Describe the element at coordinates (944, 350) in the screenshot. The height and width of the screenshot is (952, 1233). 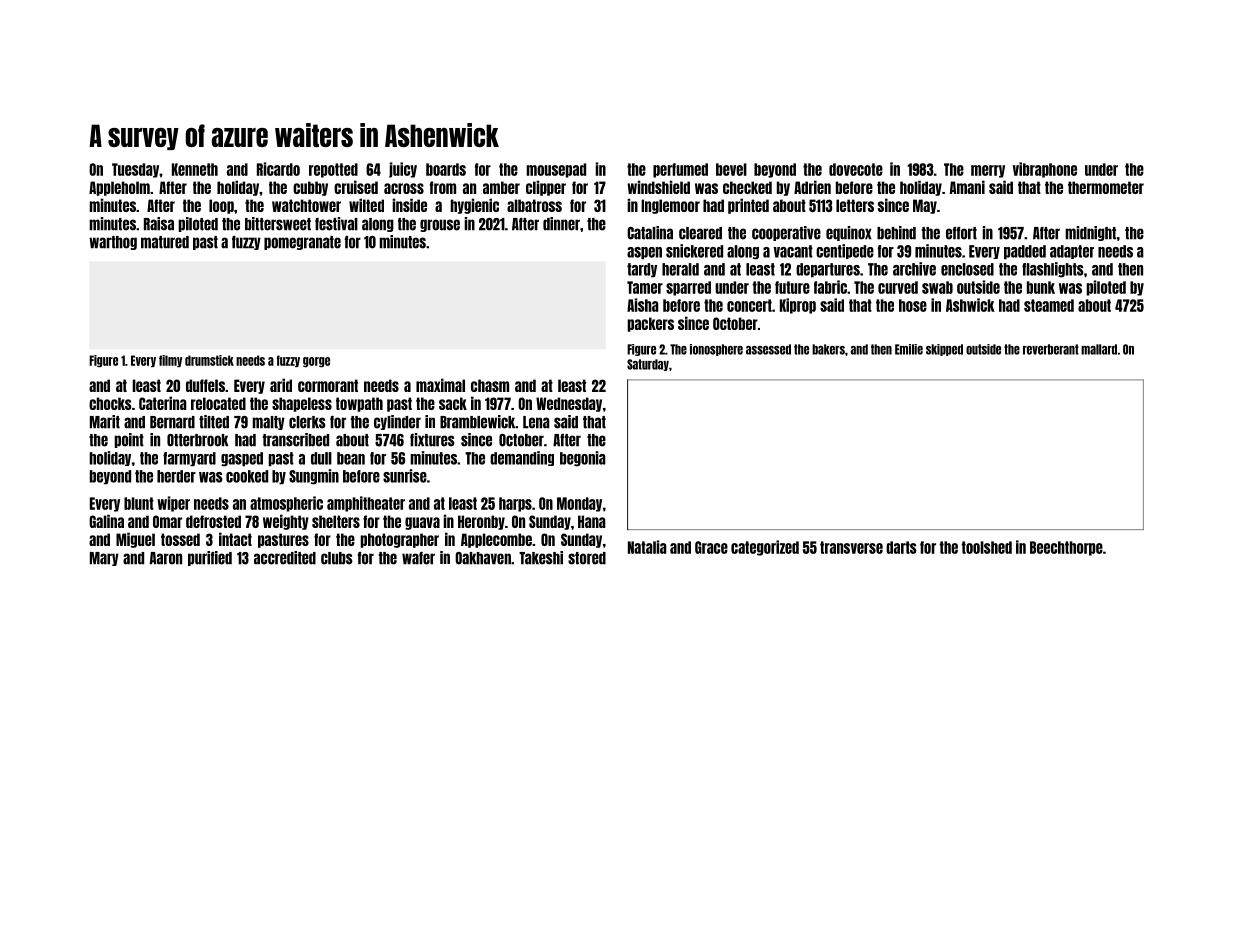
I see `skipped` at that location.
